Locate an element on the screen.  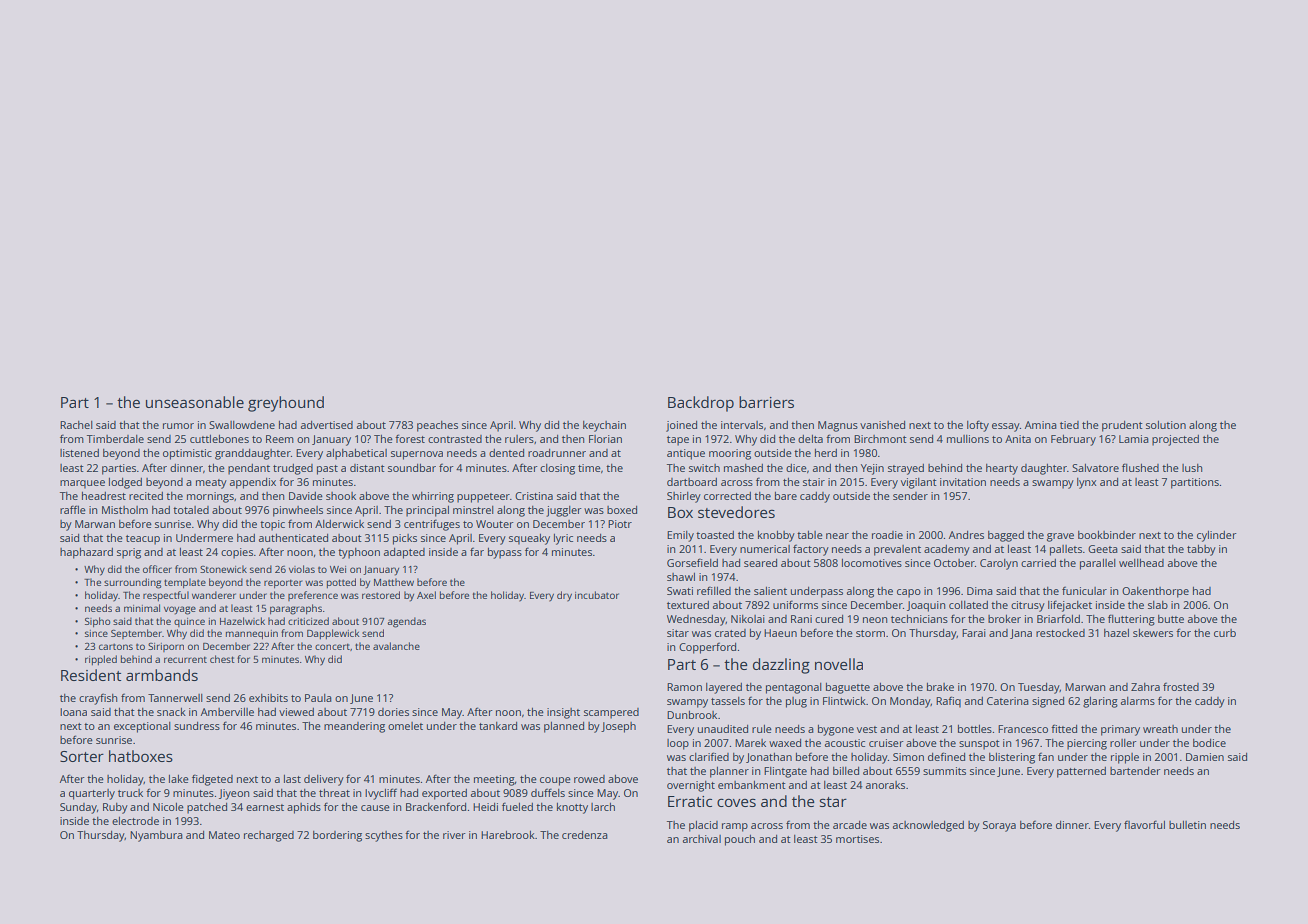
dry is located at coordinates (564, 596).
